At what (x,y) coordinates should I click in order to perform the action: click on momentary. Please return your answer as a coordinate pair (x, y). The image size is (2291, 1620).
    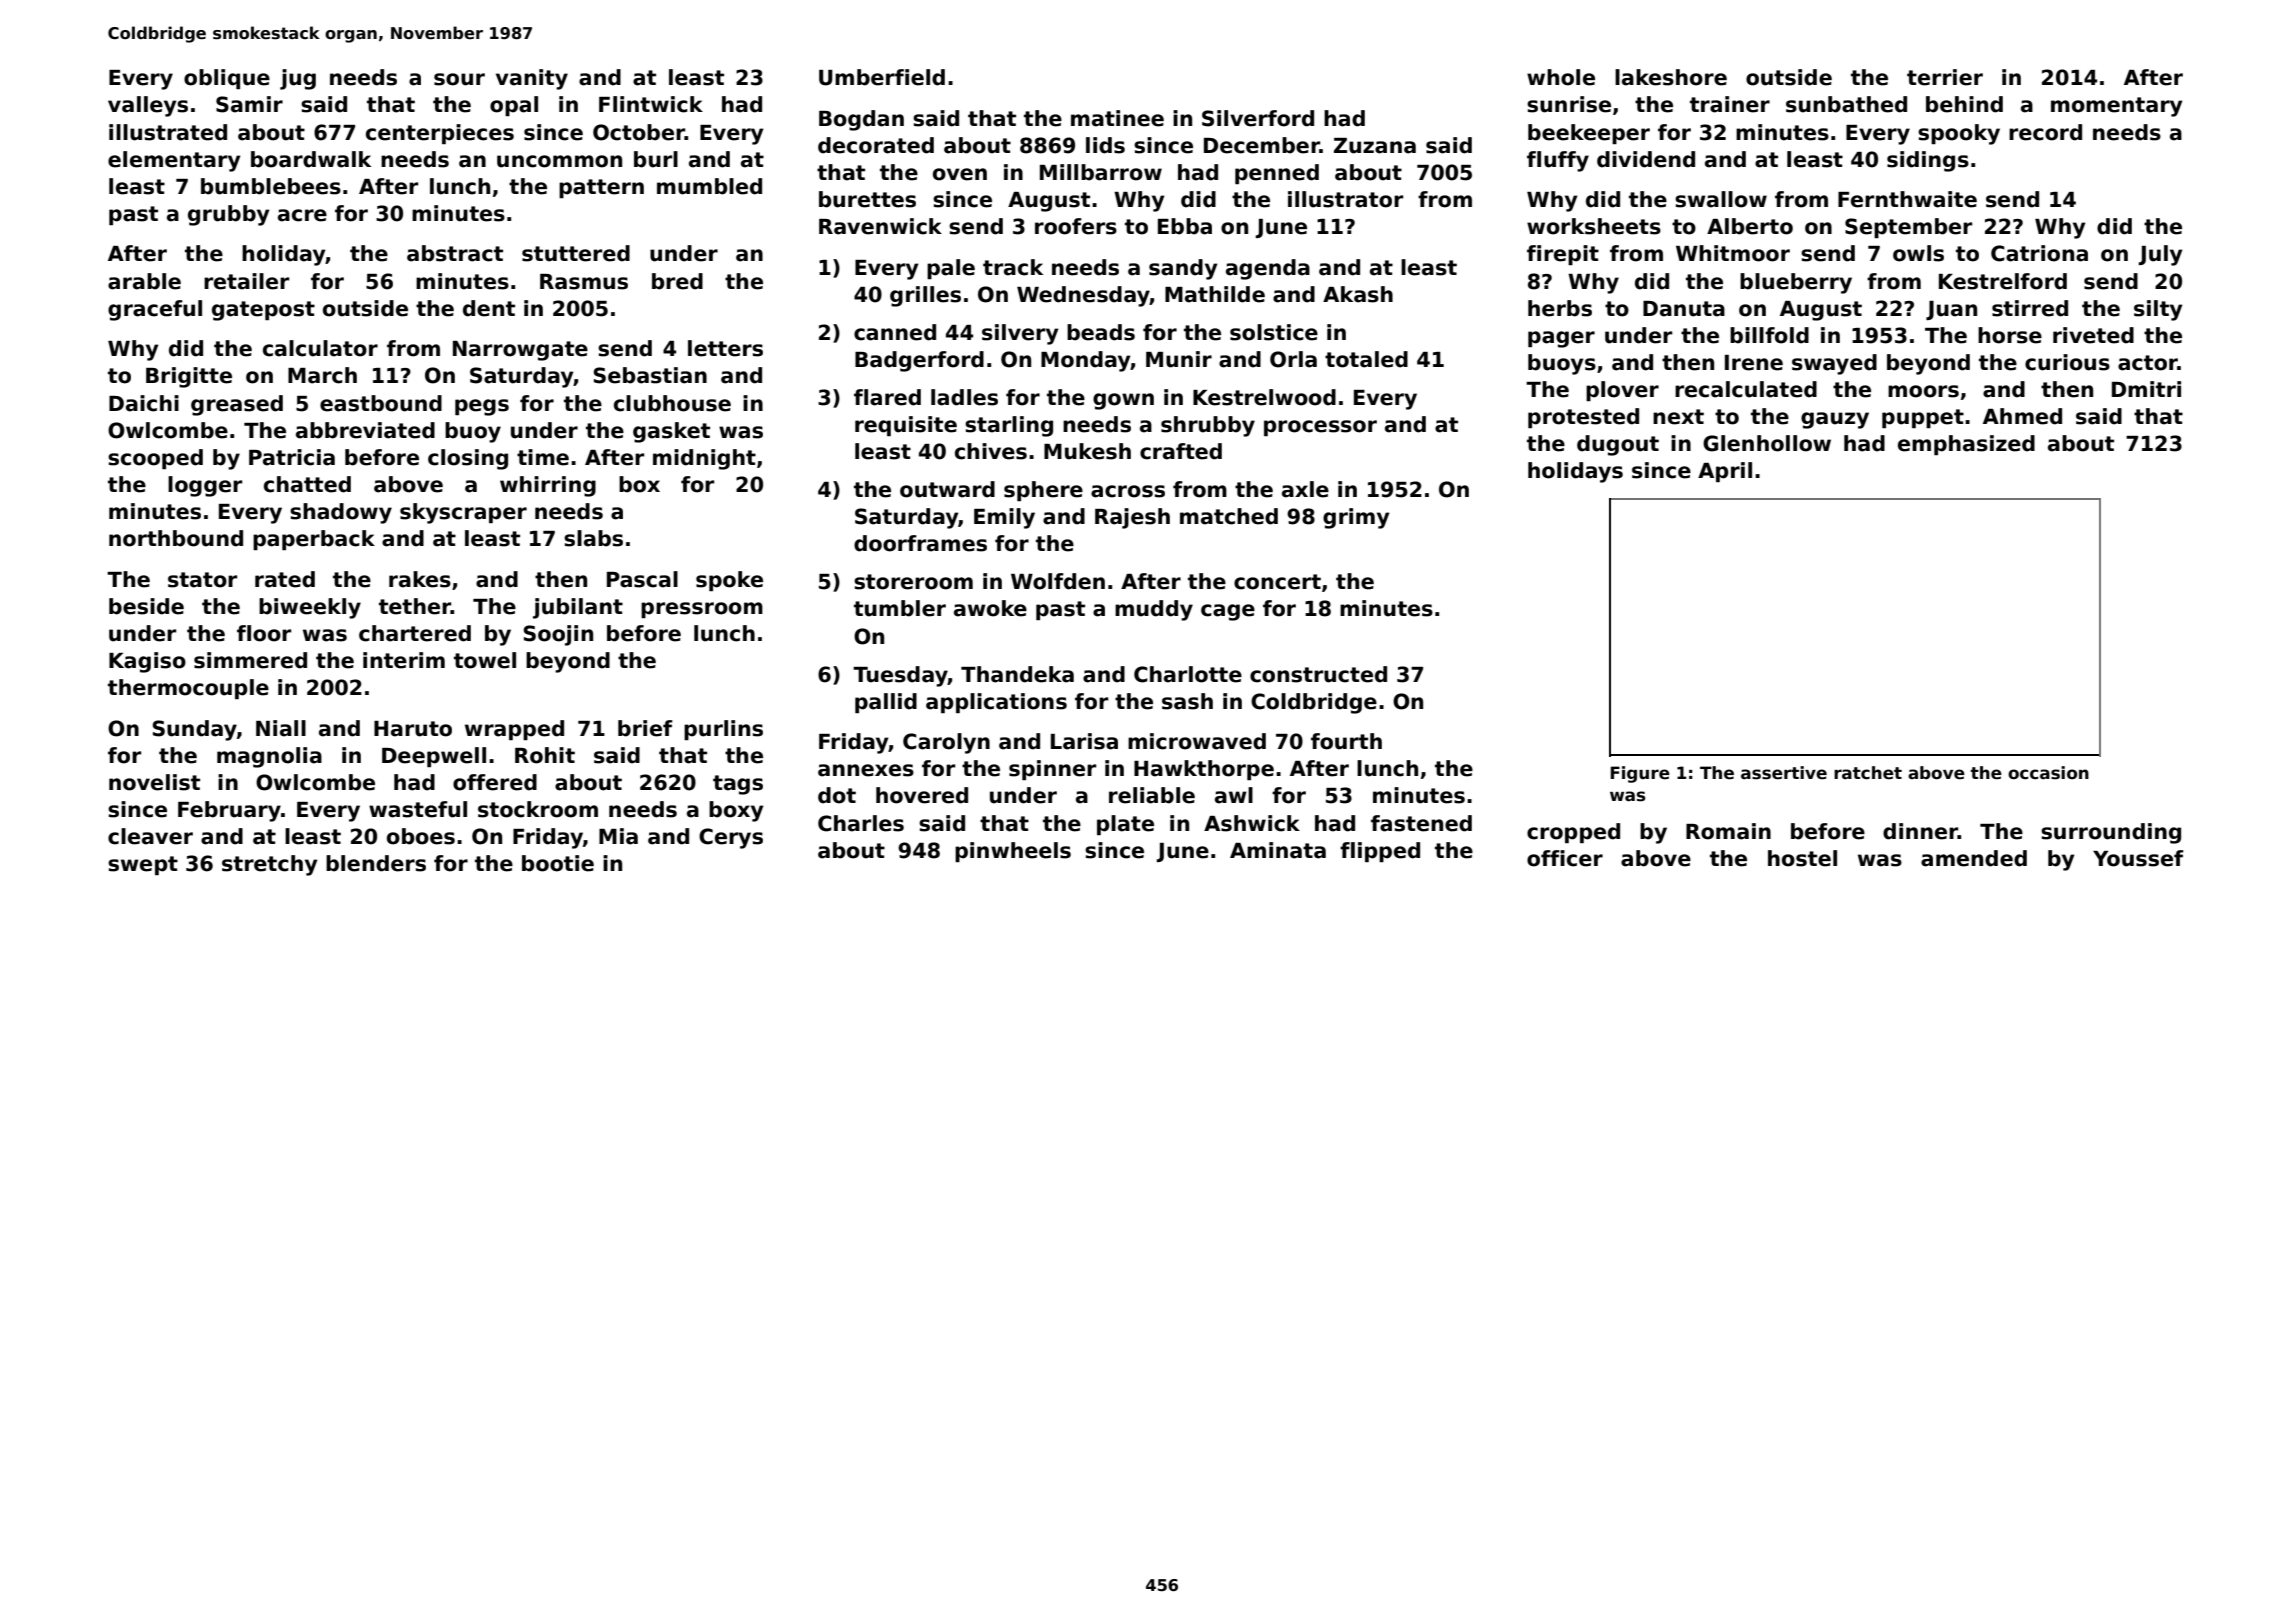
    Looking at the image, I should click on (2116, 107).
